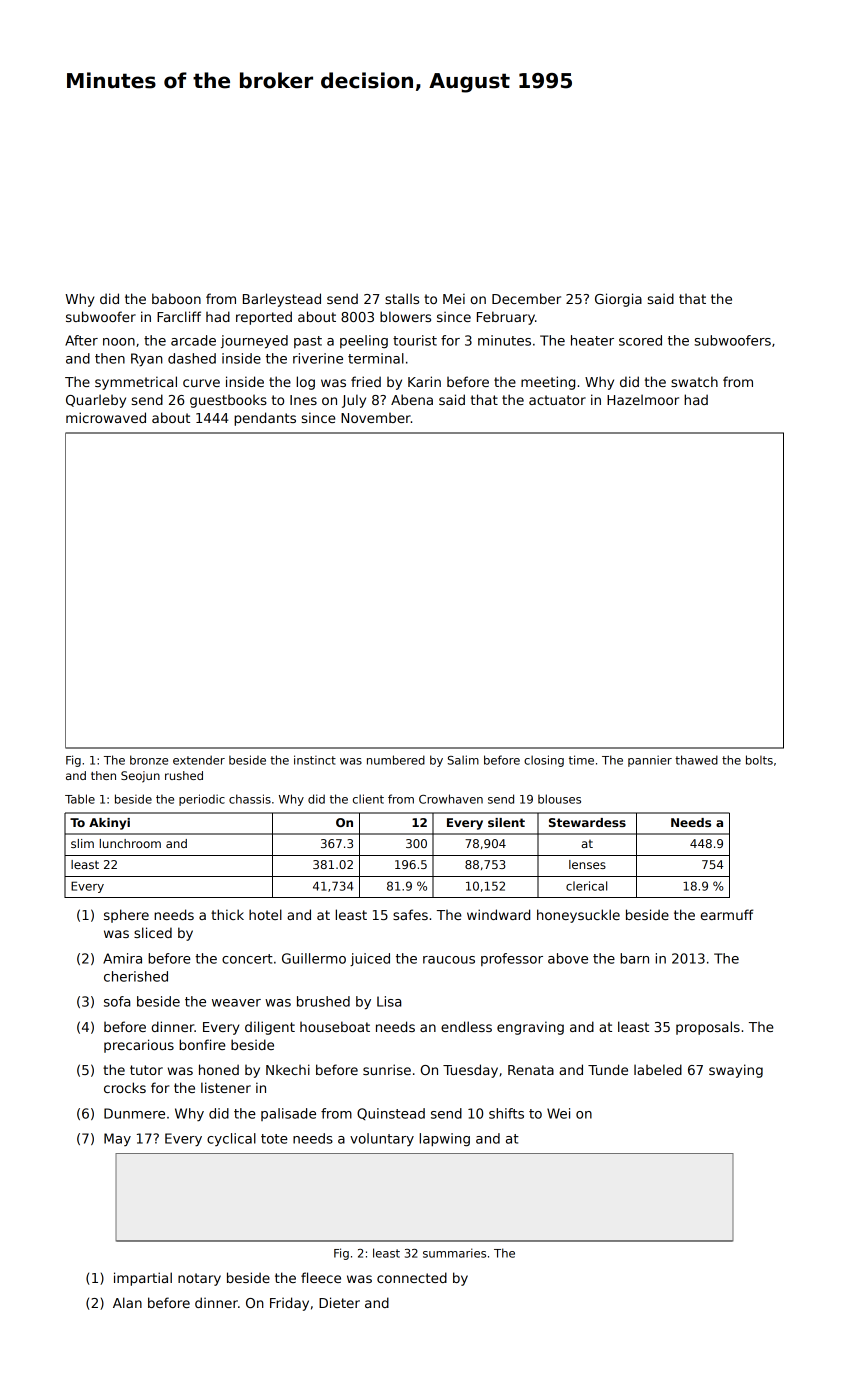 Image resolution: width=849 pixels, height=1400 pixels. What do you see at coordinates (643, 399) in the page?
I see `Hazelmoor` at bounding box center [643, 399].
